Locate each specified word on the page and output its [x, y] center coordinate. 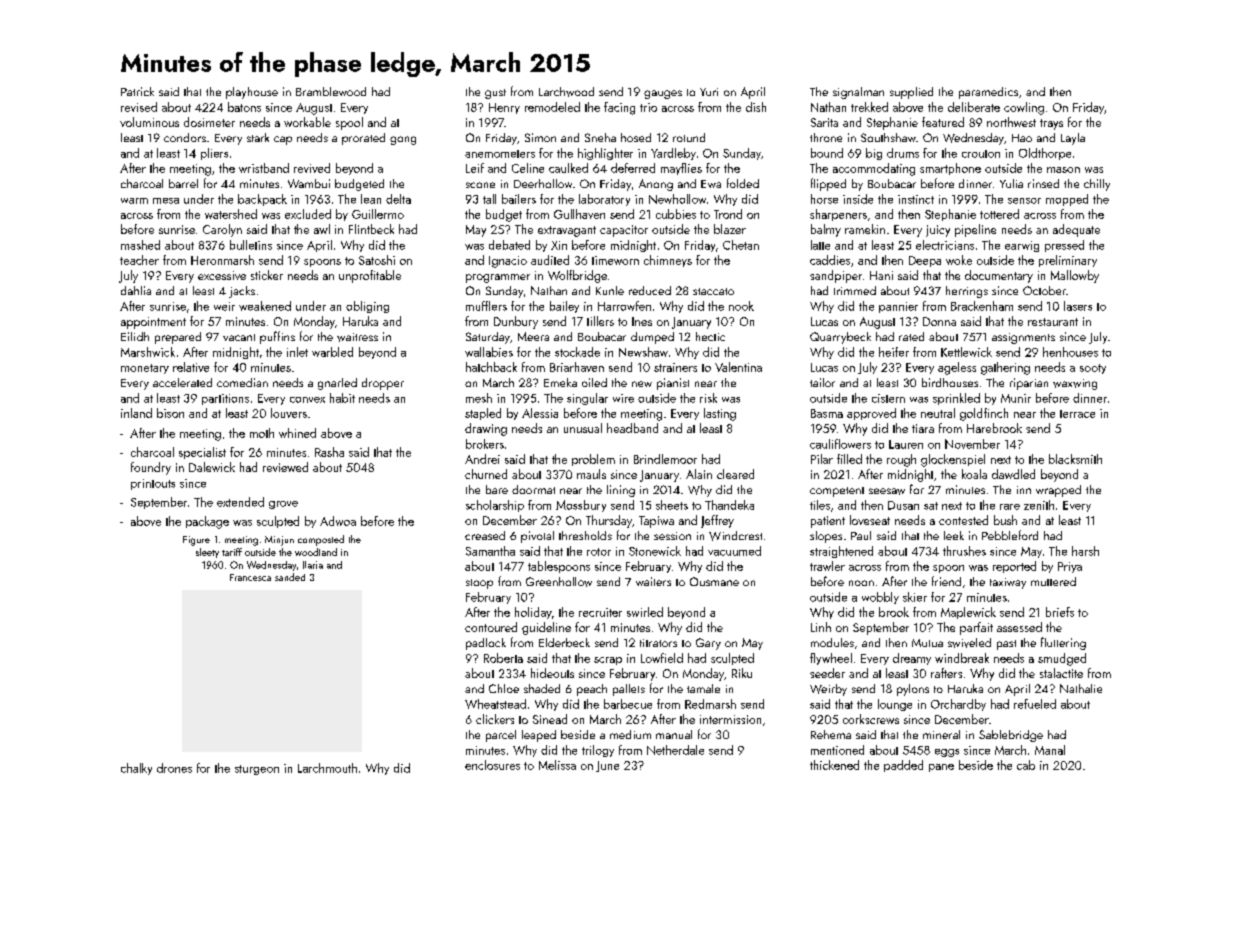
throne [826, 137]
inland [136, 413]
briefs [1060, 612]
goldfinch [984, 414]
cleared [735, 474]
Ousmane [714, 581]
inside [858, 199]
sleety [207, 553]
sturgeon [257, 770]
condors [185, 137]
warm [134, 201]
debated [509, 245]
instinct [916, 199]
